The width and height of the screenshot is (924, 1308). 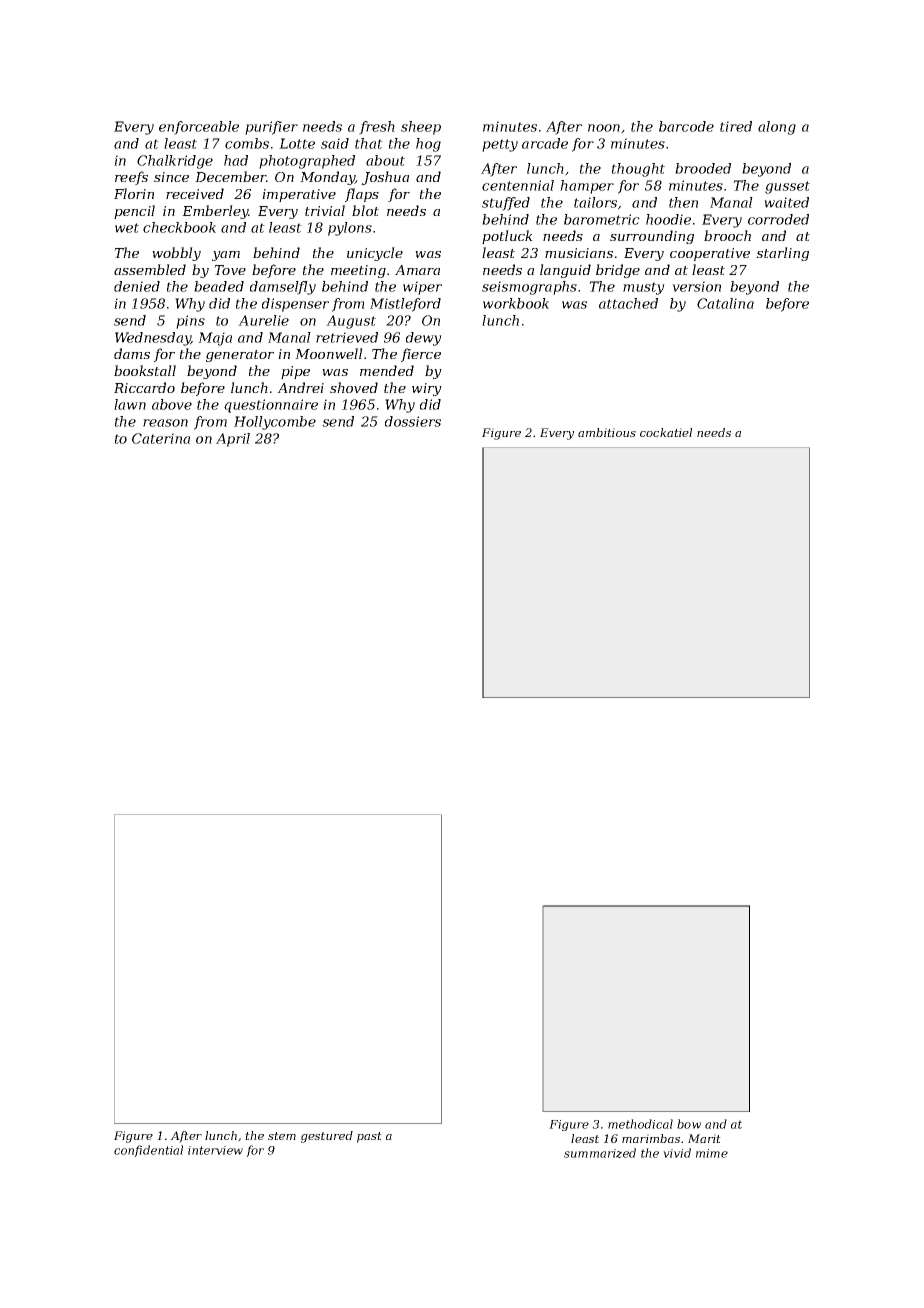 What do you see at coordinates (689, 1124) in the screenshot?
I see `bow` at bounding box center [689, 1124].
